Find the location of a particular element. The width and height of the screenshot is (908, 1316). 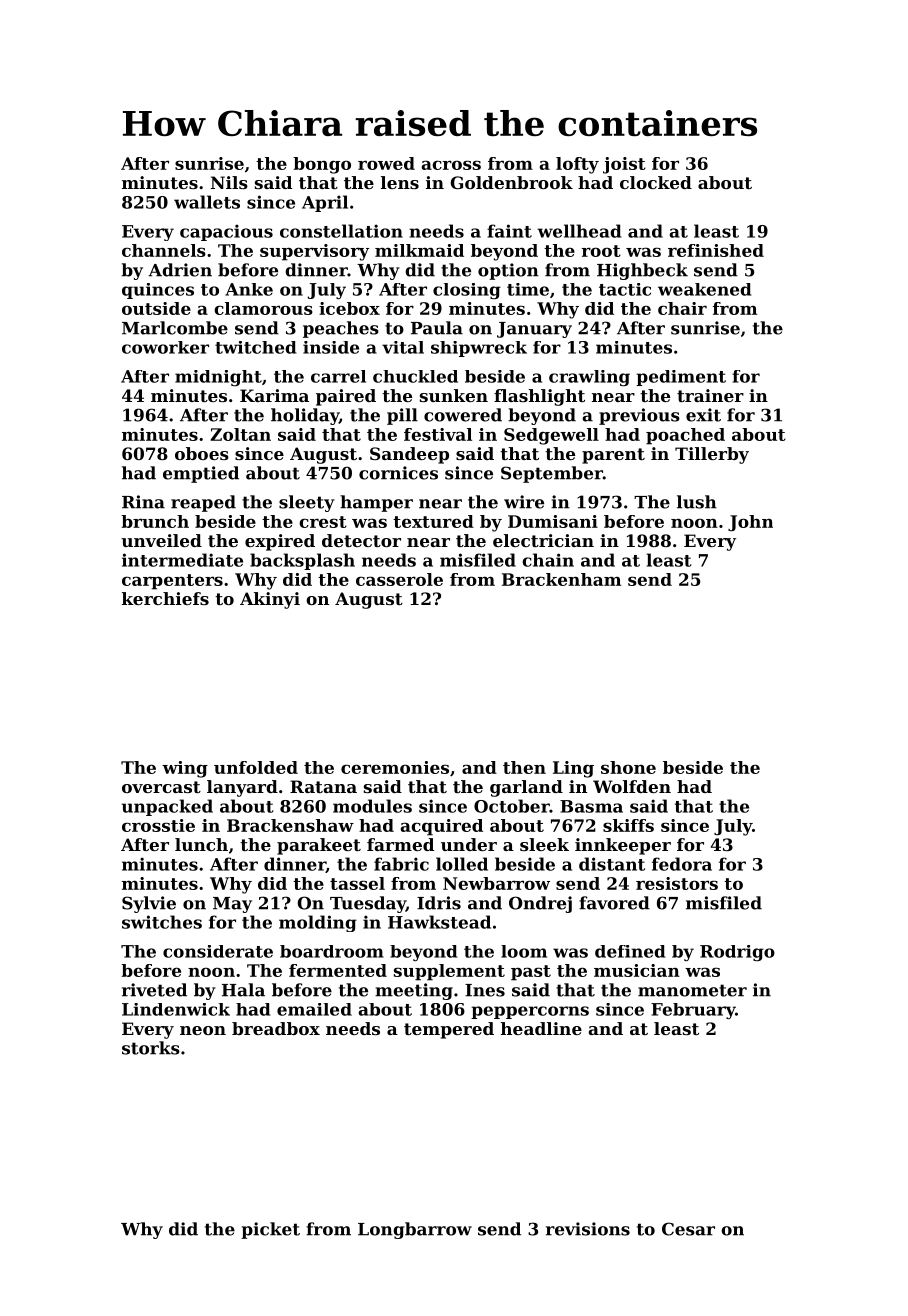

Rodrigo is located at coordinates (737, 953).
